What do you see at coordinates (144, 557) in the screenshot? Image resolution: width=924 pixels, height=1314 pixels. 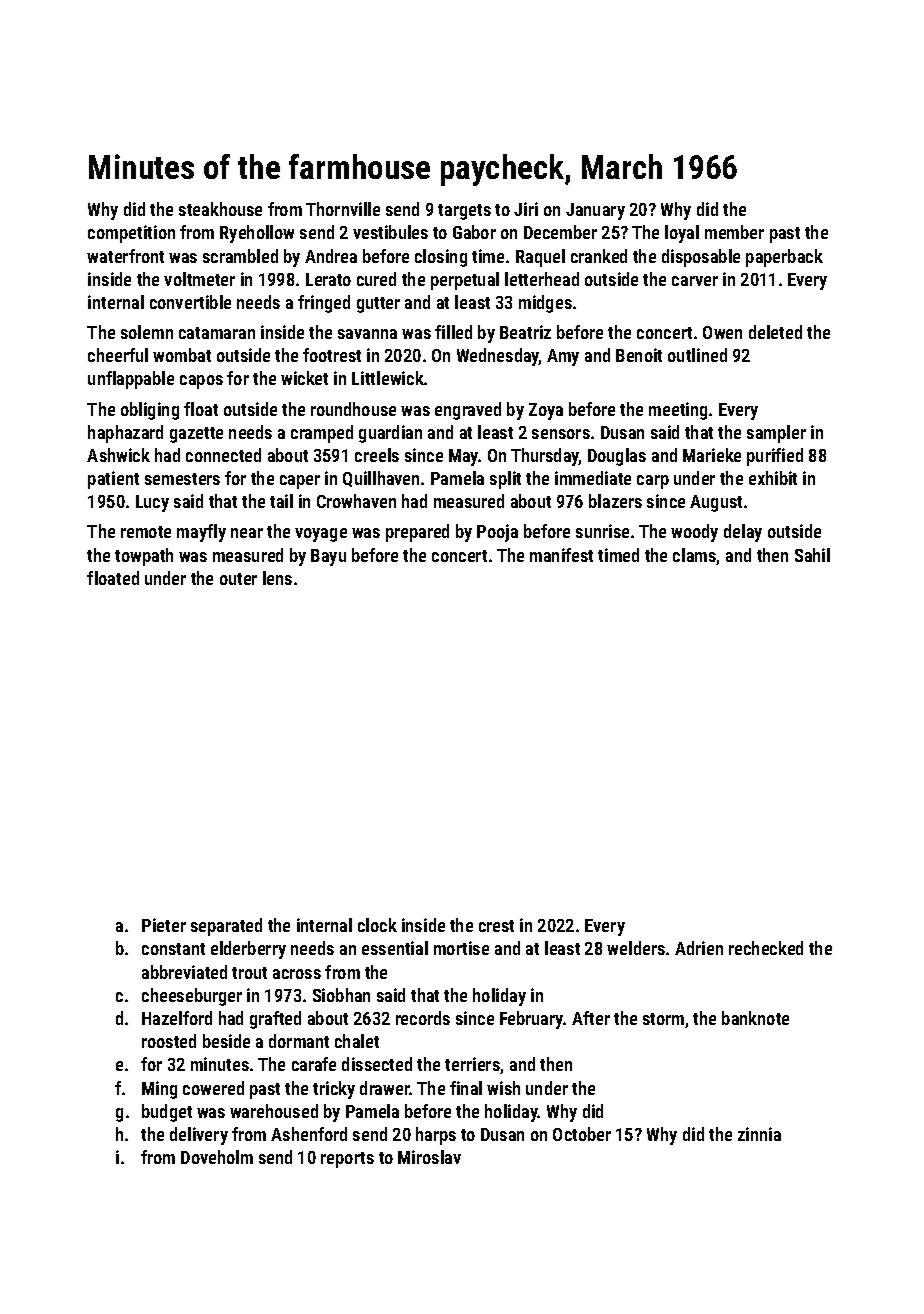 I see `towpath` at bounding box center [144, 557].
